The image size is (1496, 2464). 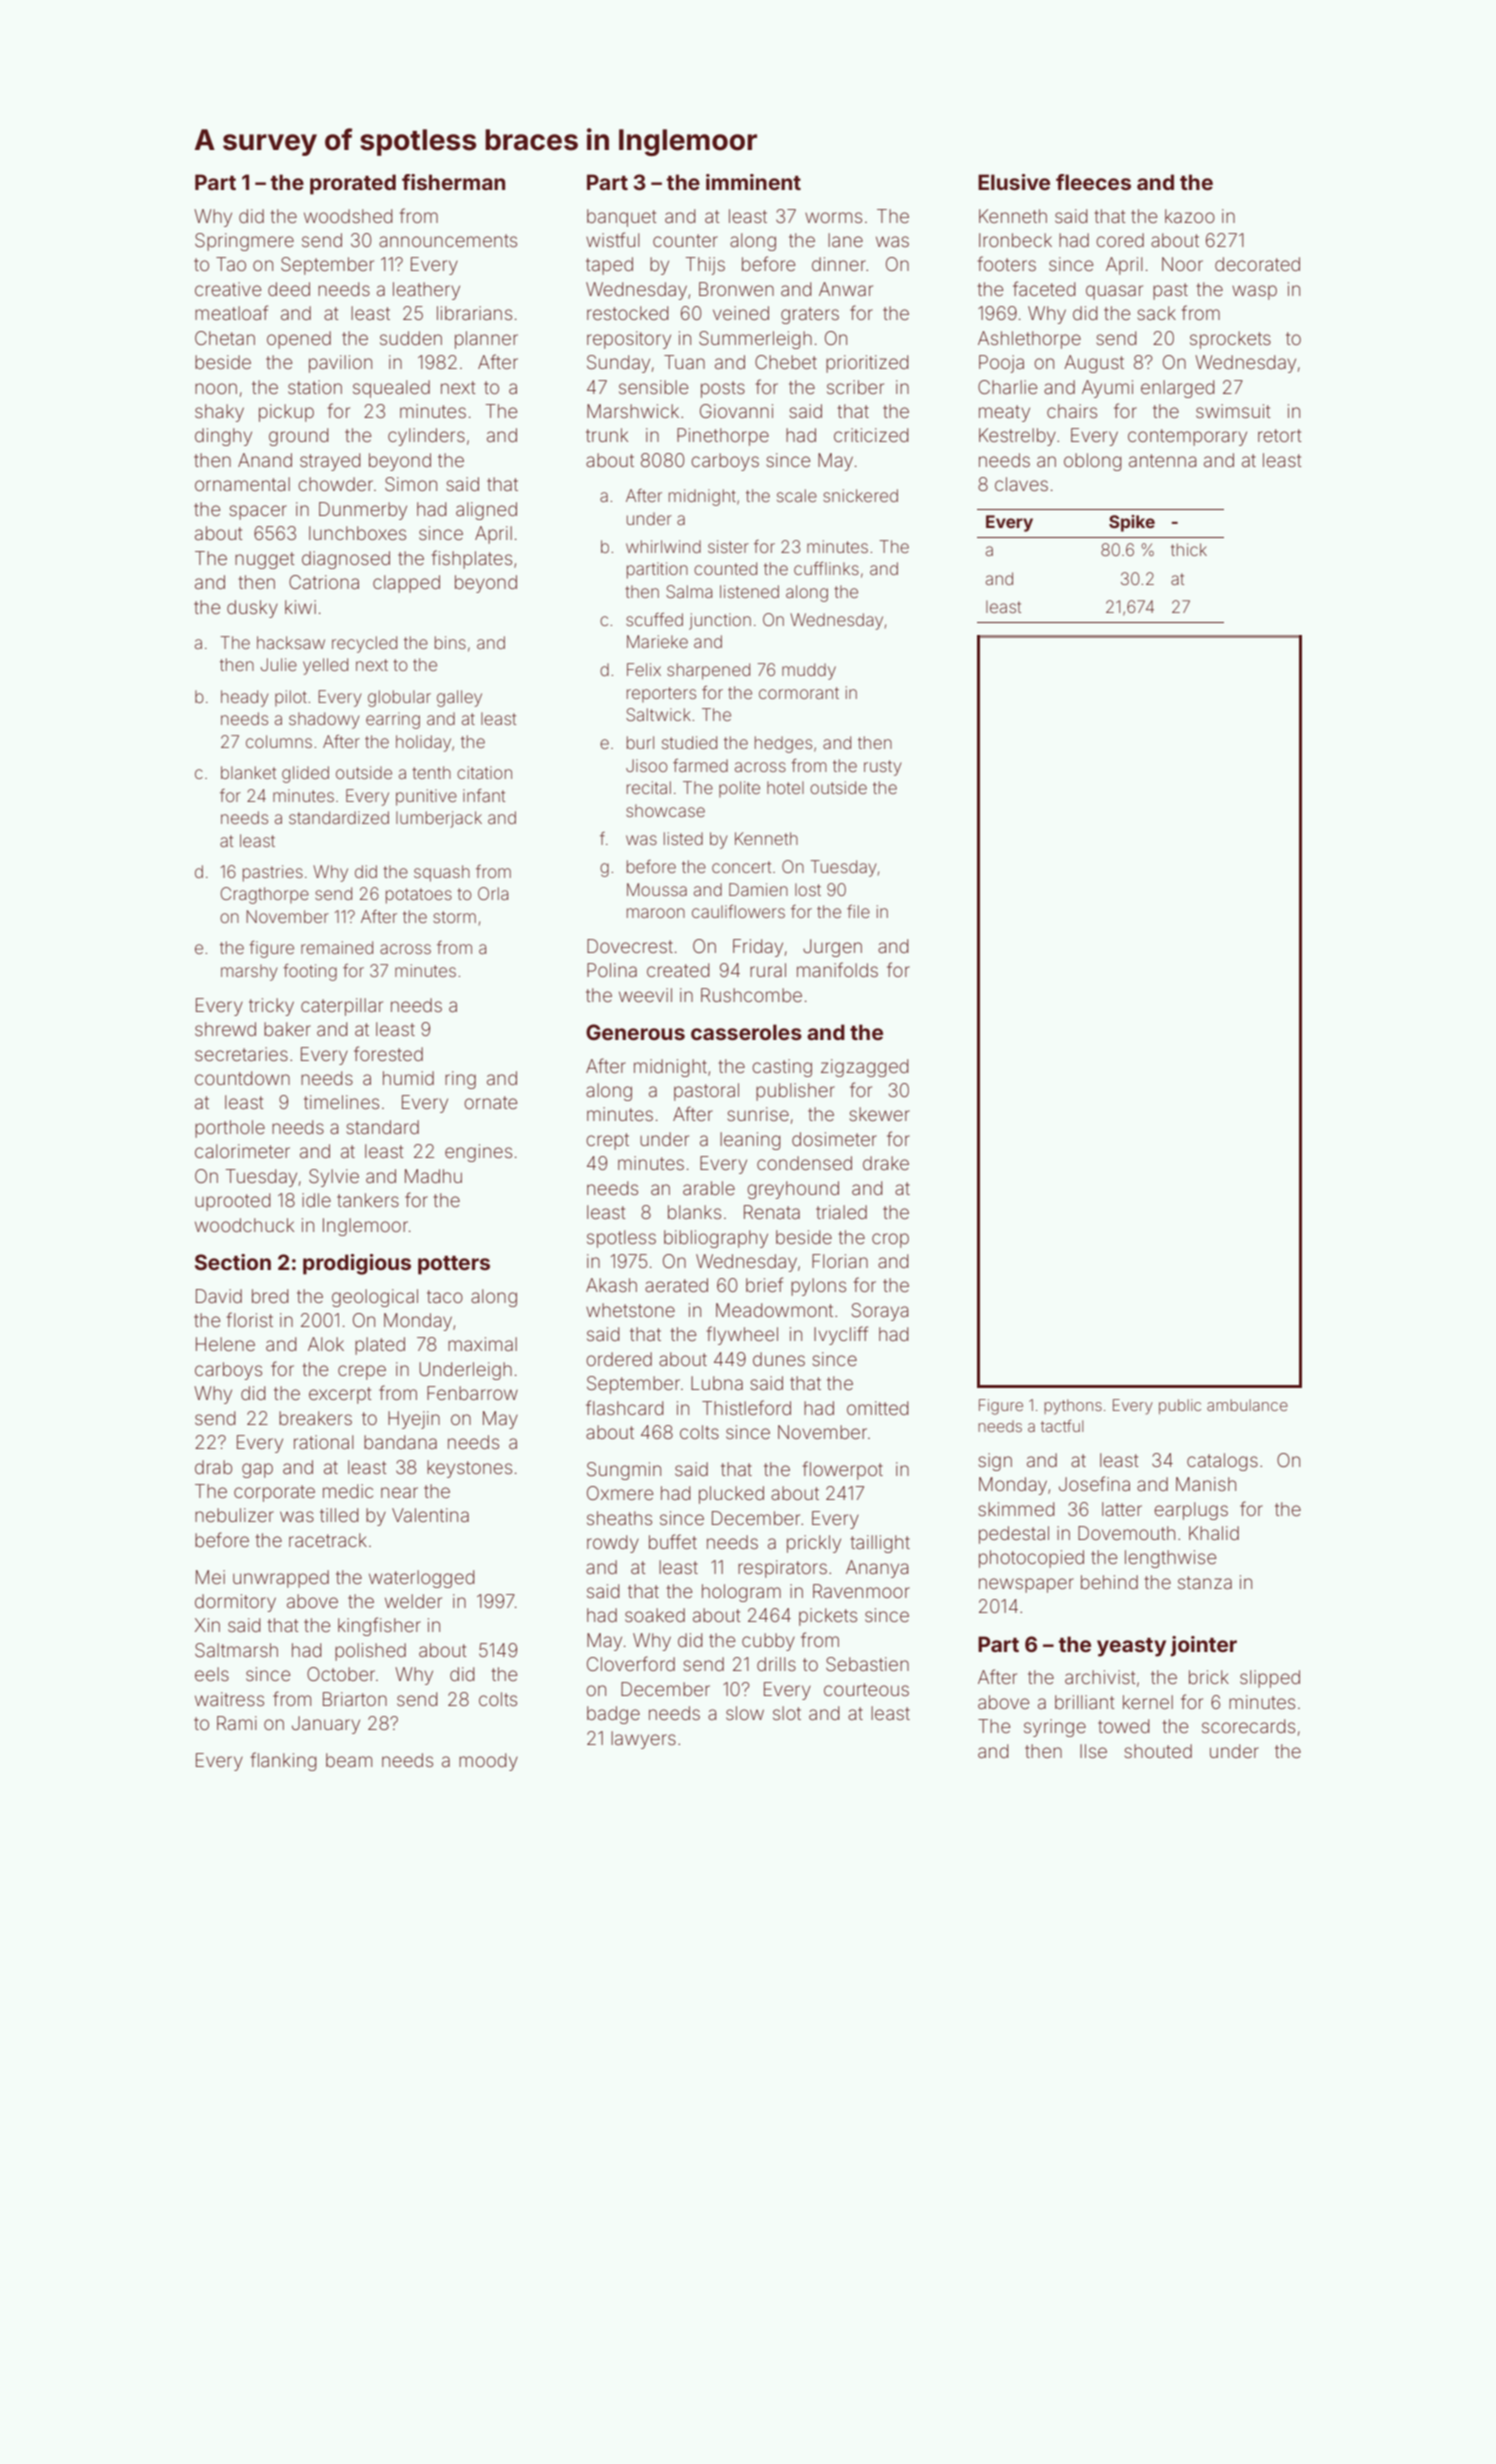 What do you see at coordinates (871, 435) in the screenshot?
I see `criticized` at bounding box center [871, 435].
